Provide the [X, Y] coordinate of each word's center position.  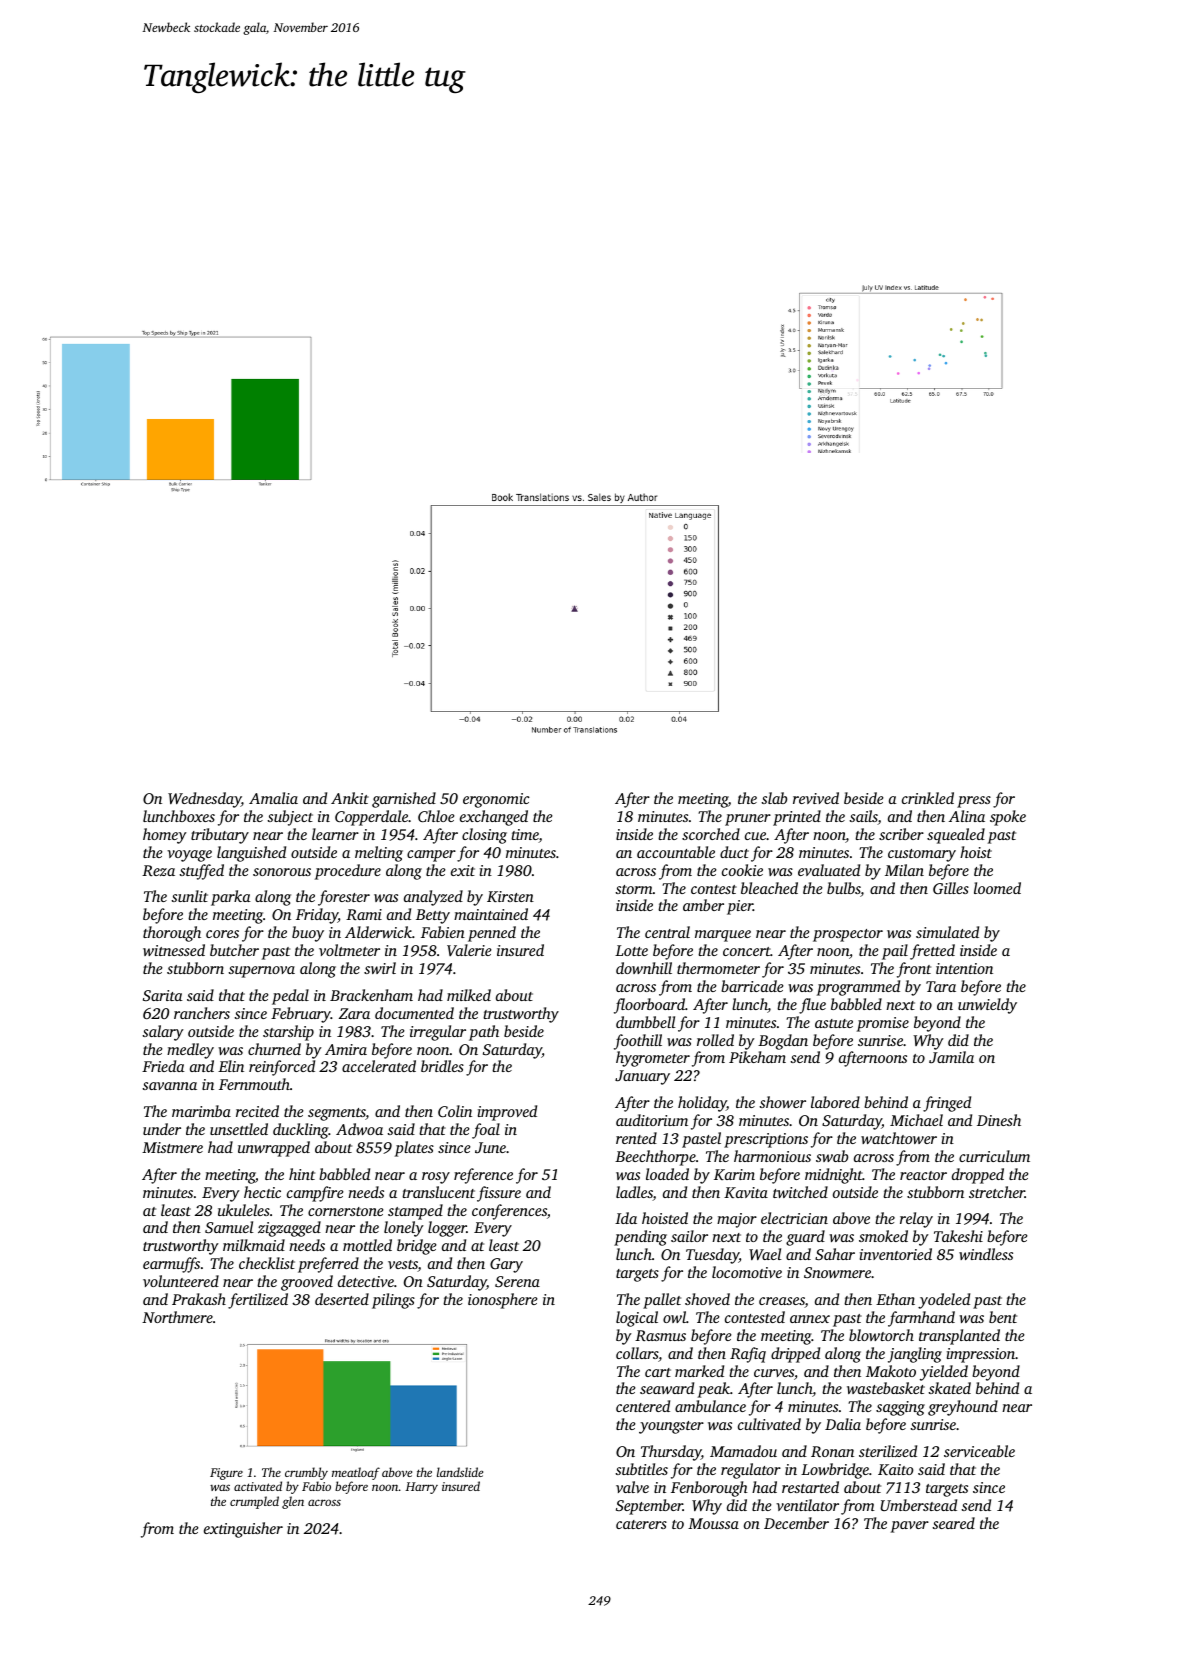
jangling [915, 1355]
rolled [715, 1040]
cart [658, 1372]
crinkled [928, 798]
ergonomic [496, 800]
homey [165, 836]
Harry [421, 1488]
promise [883, 1024]
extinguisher [243, 1530]
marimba [201, 1111]
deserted [342, 1299]
